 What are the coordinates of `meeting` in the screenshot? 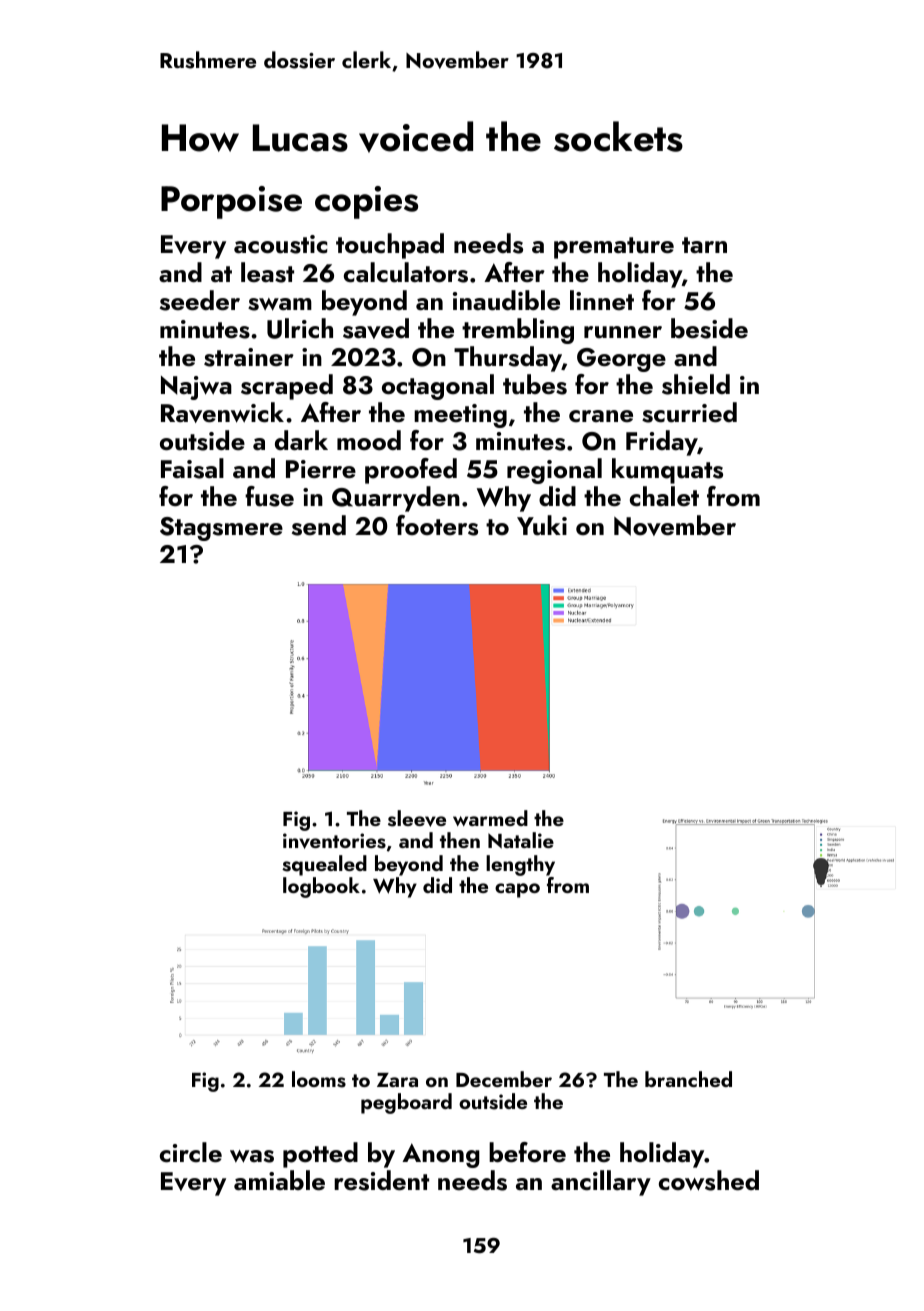 It's located at (460, 416).
